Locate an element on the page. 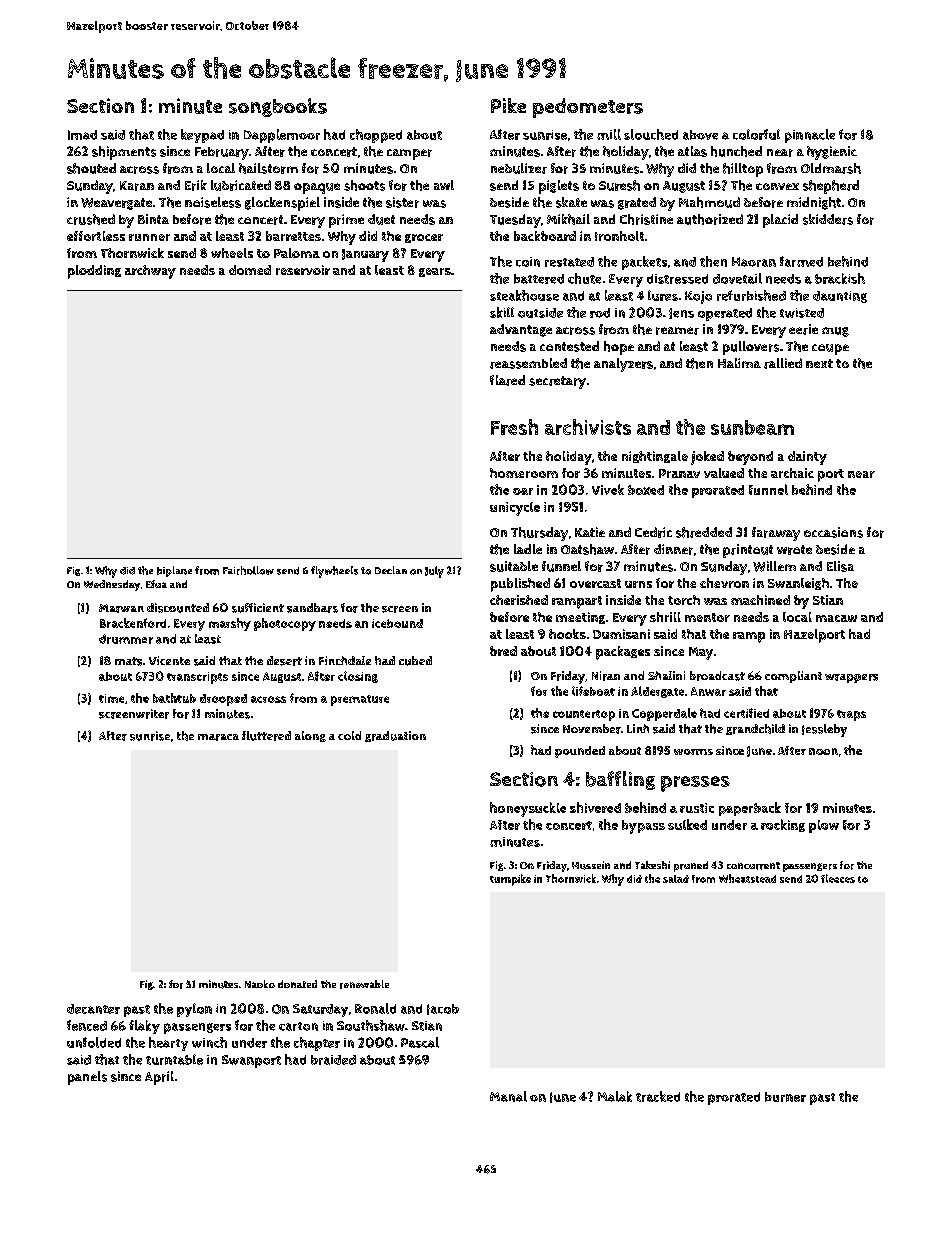 The image size is (952, 1233). domed is located at coordinates (250, 270).
